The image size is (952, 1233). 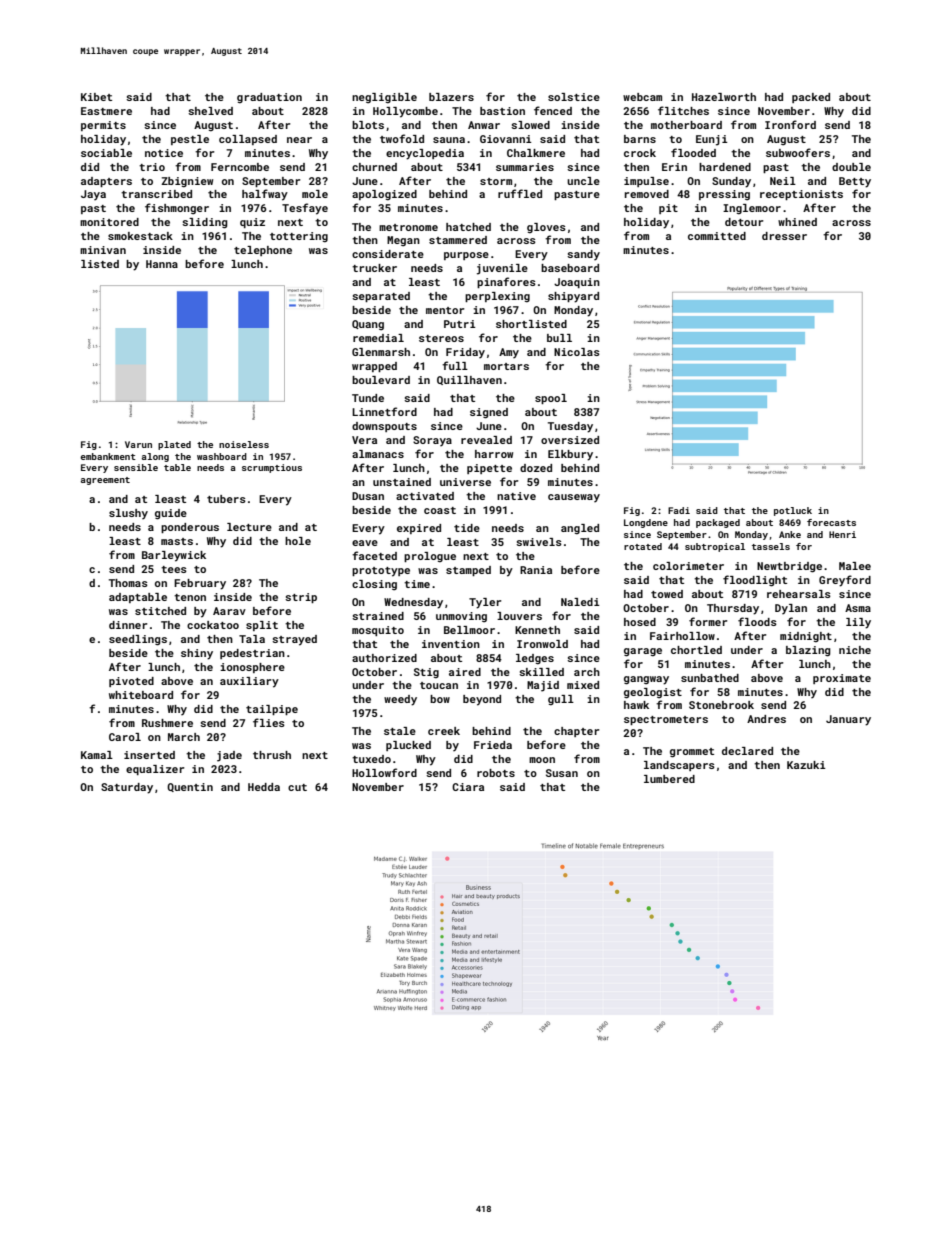 I want to click on sunbathed, so click(x=710, y=678).
